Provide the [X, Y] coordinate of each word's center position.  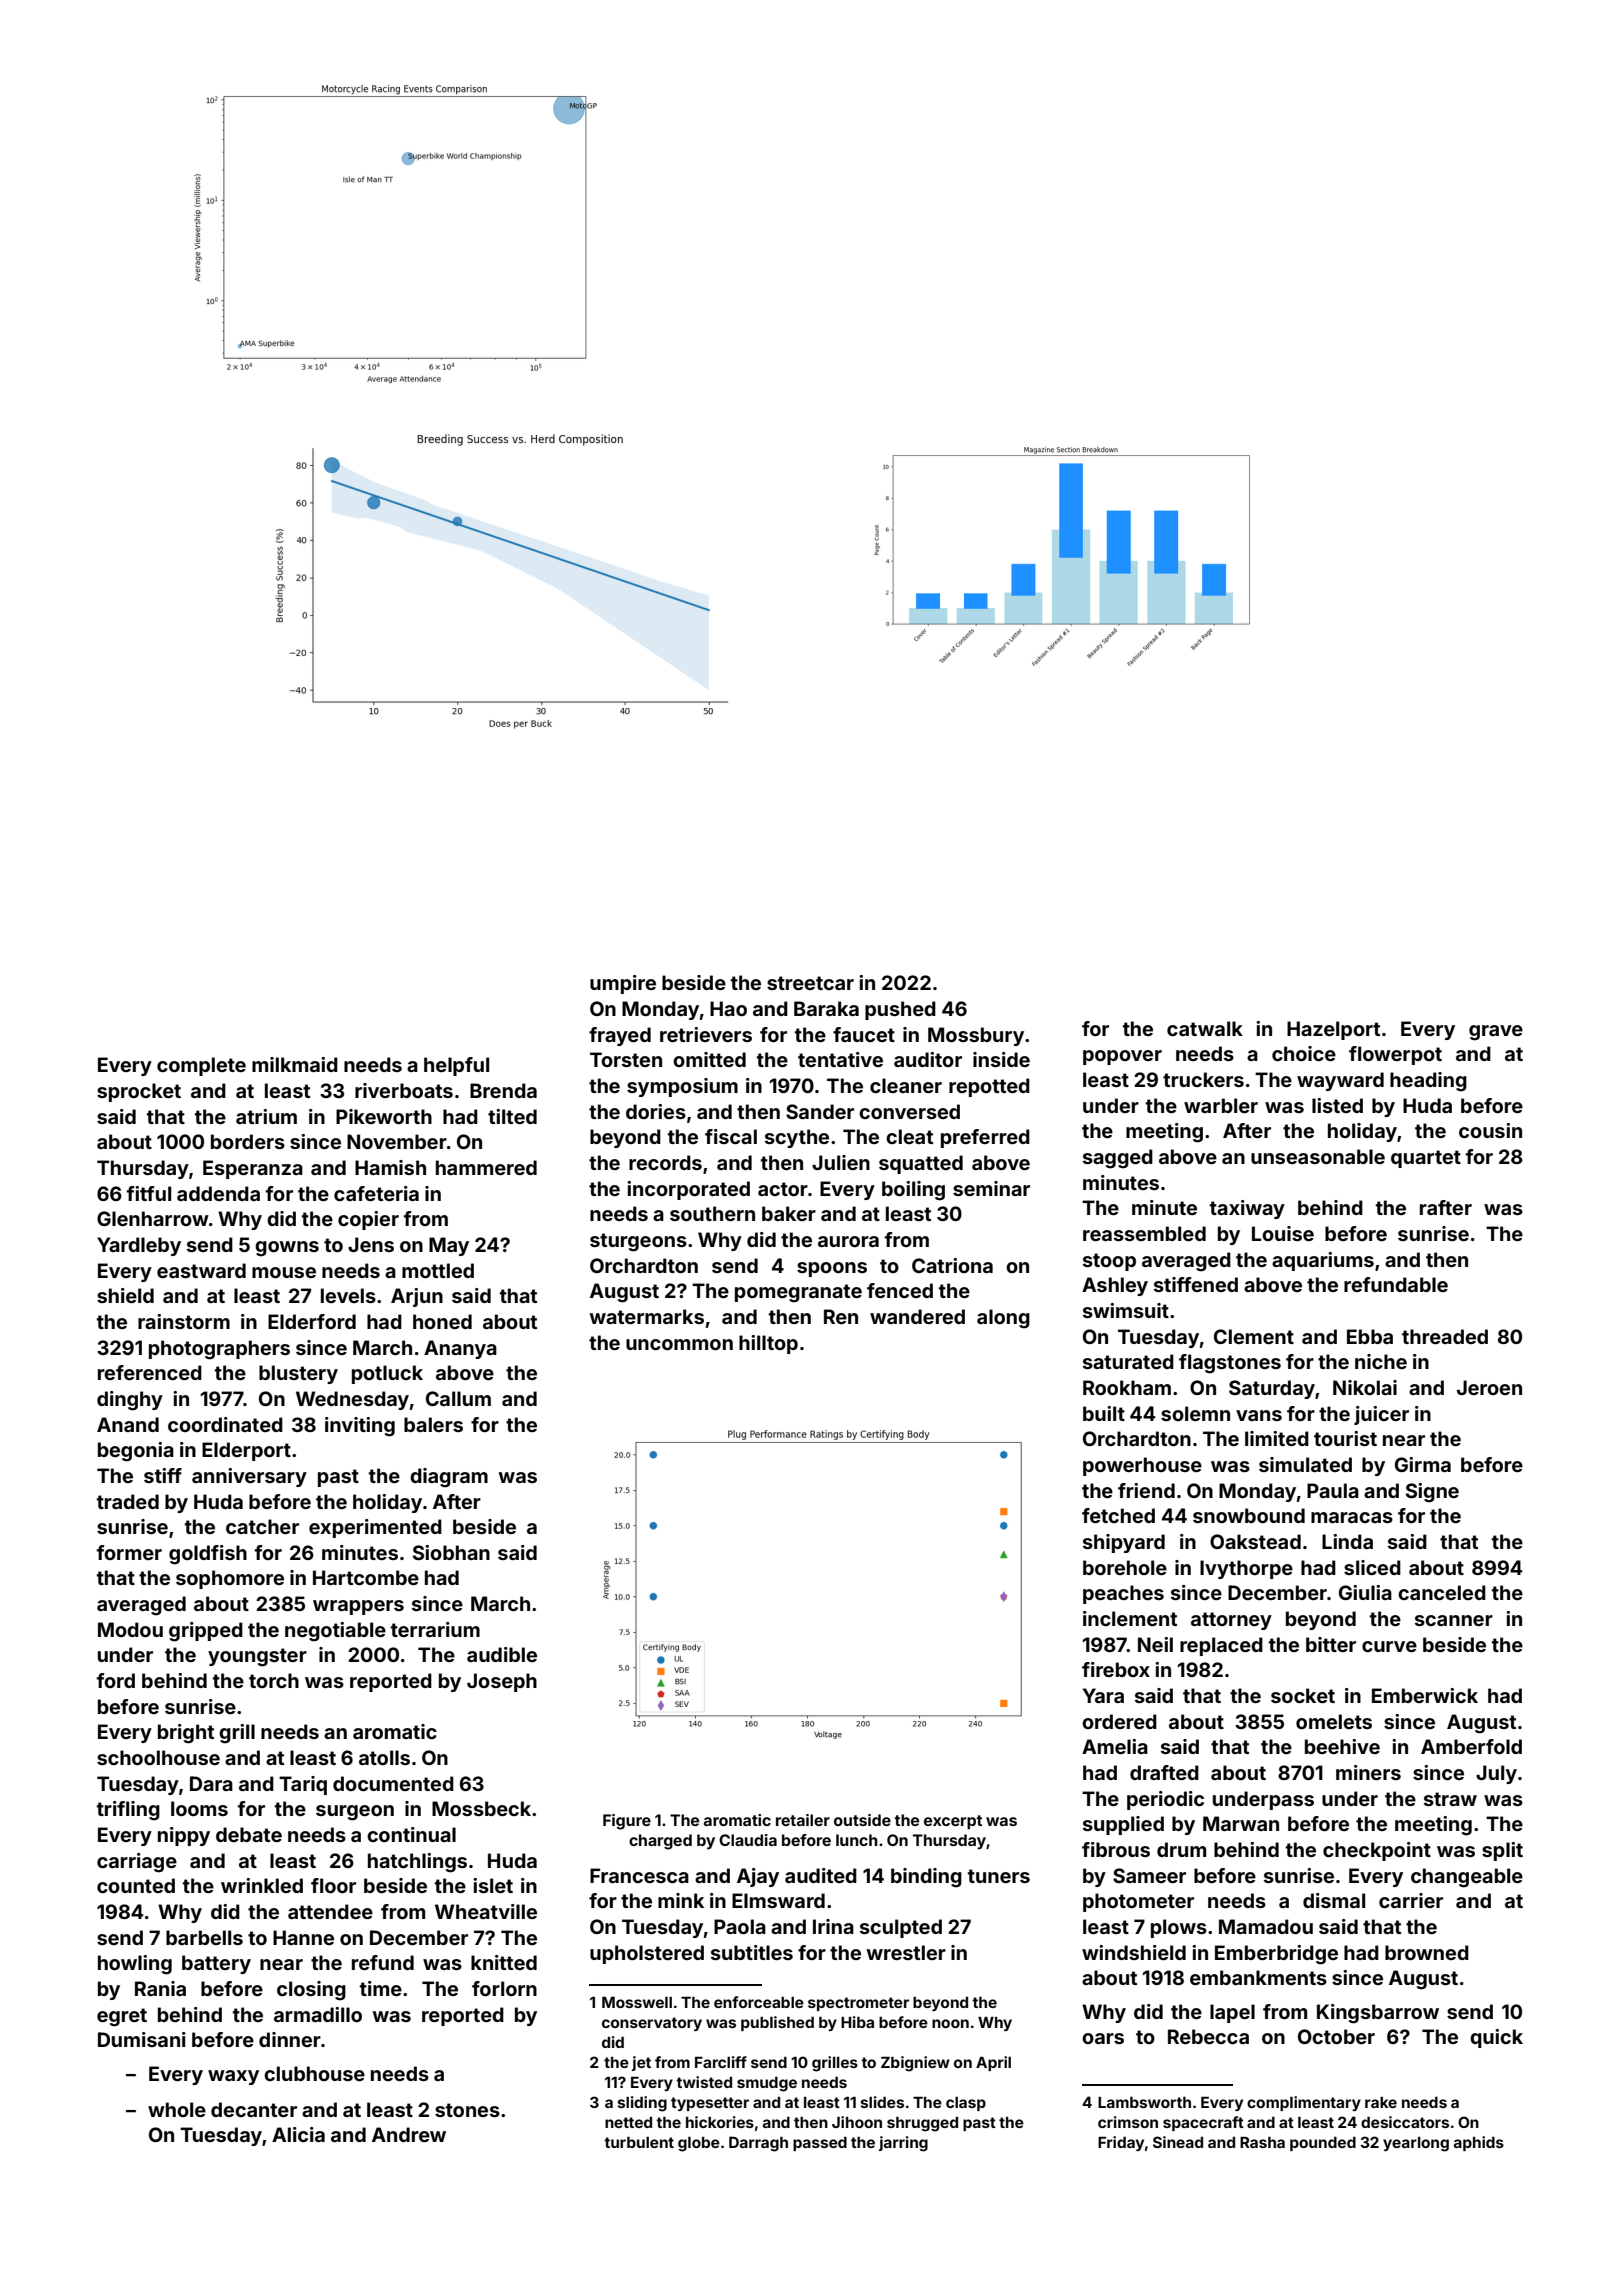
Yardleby [139, 1246]
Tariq [303, 1785]
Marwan [1241, 1823]
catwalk [1205, 1028]
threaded [1445, 1336]
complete [201, 1066]
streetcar [810, 983]
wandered [917, 1316]
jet [641, 2063]
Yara [1103, 1695]
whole [177, 2109]
